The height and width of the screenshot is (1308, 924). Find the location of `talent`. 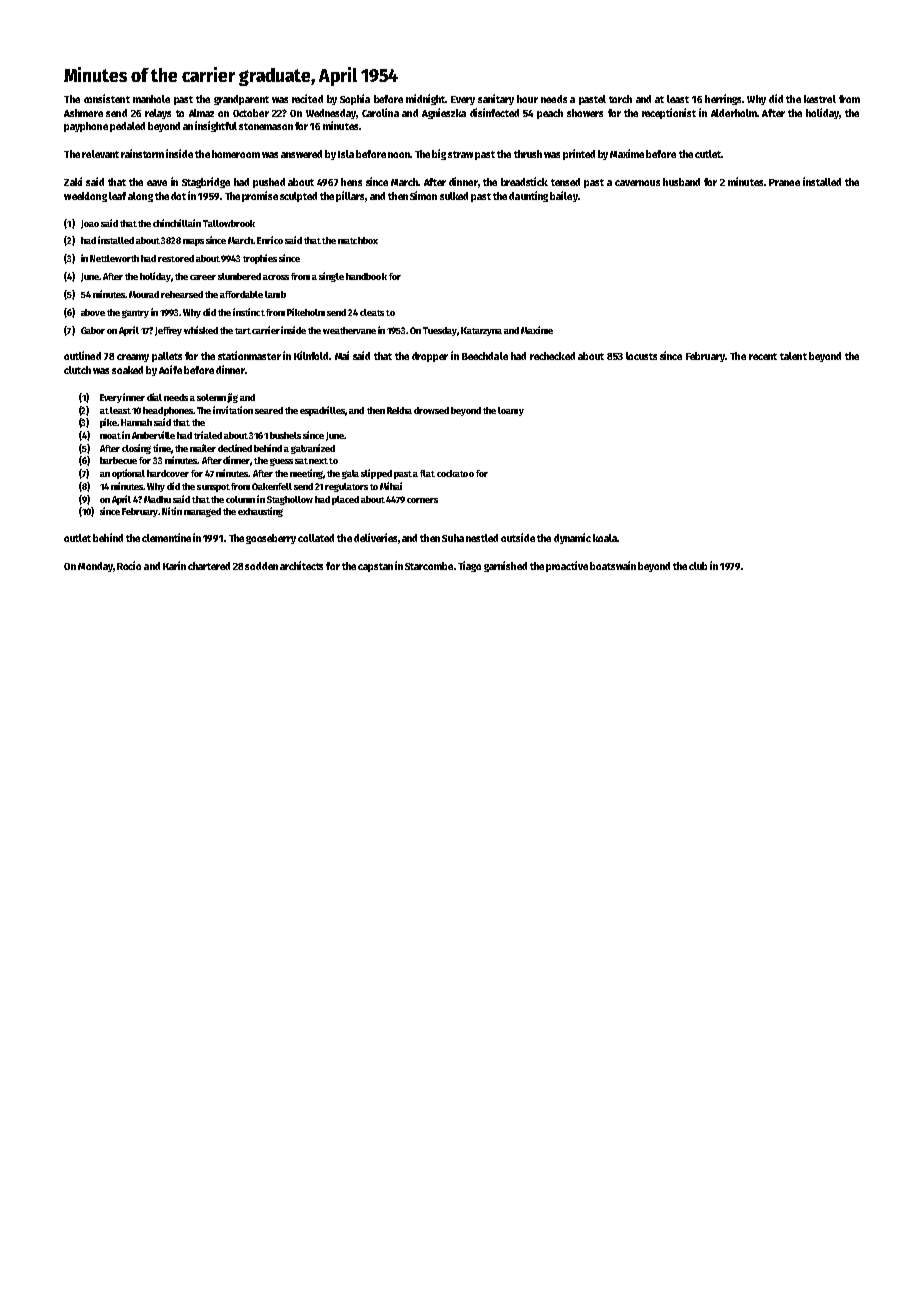

talent is located at coordinates (793, 356).
